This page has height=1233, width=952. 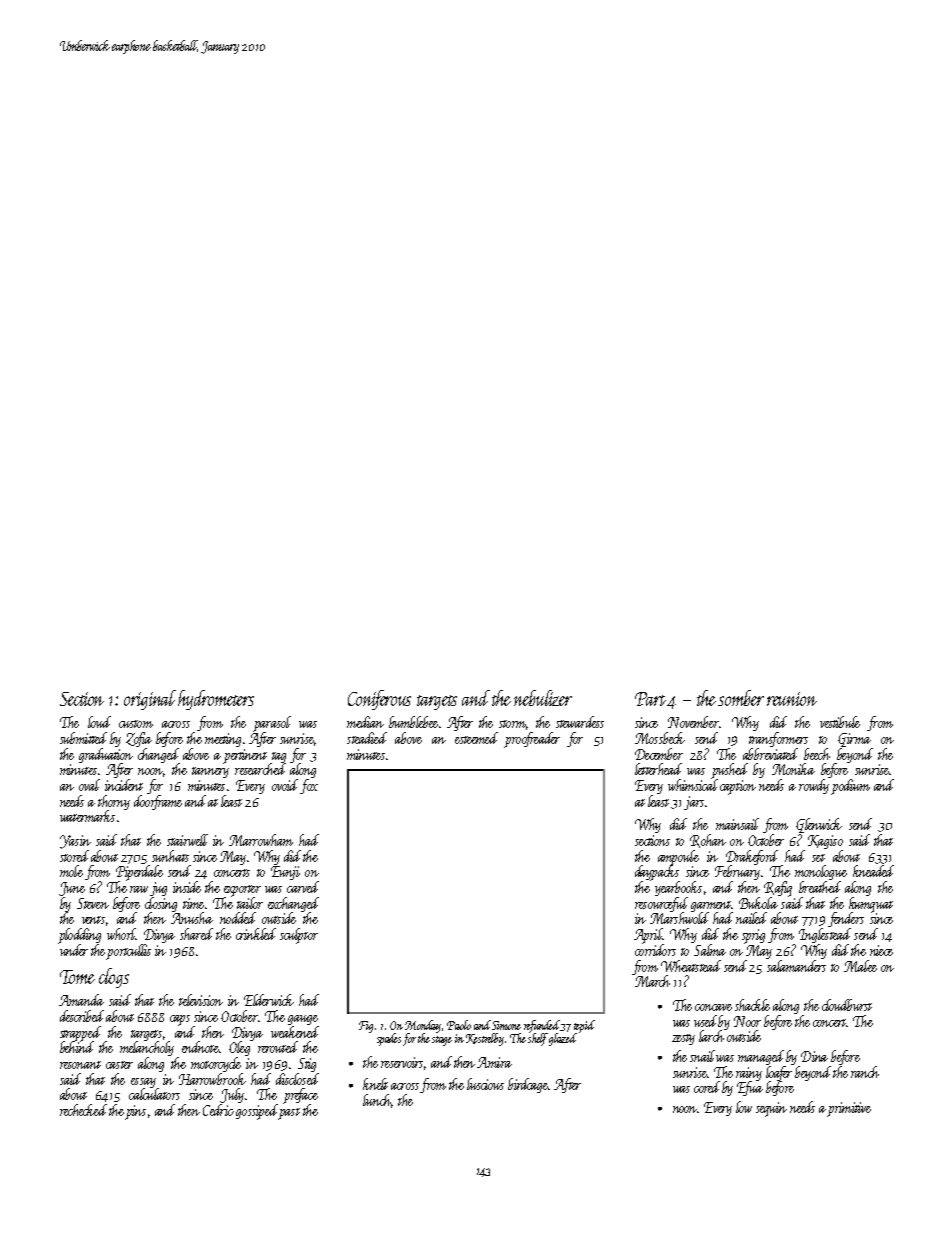 What do you see at coordinates (650, 699) in the page?
I see `Part` at bounding box center [650, 699].
